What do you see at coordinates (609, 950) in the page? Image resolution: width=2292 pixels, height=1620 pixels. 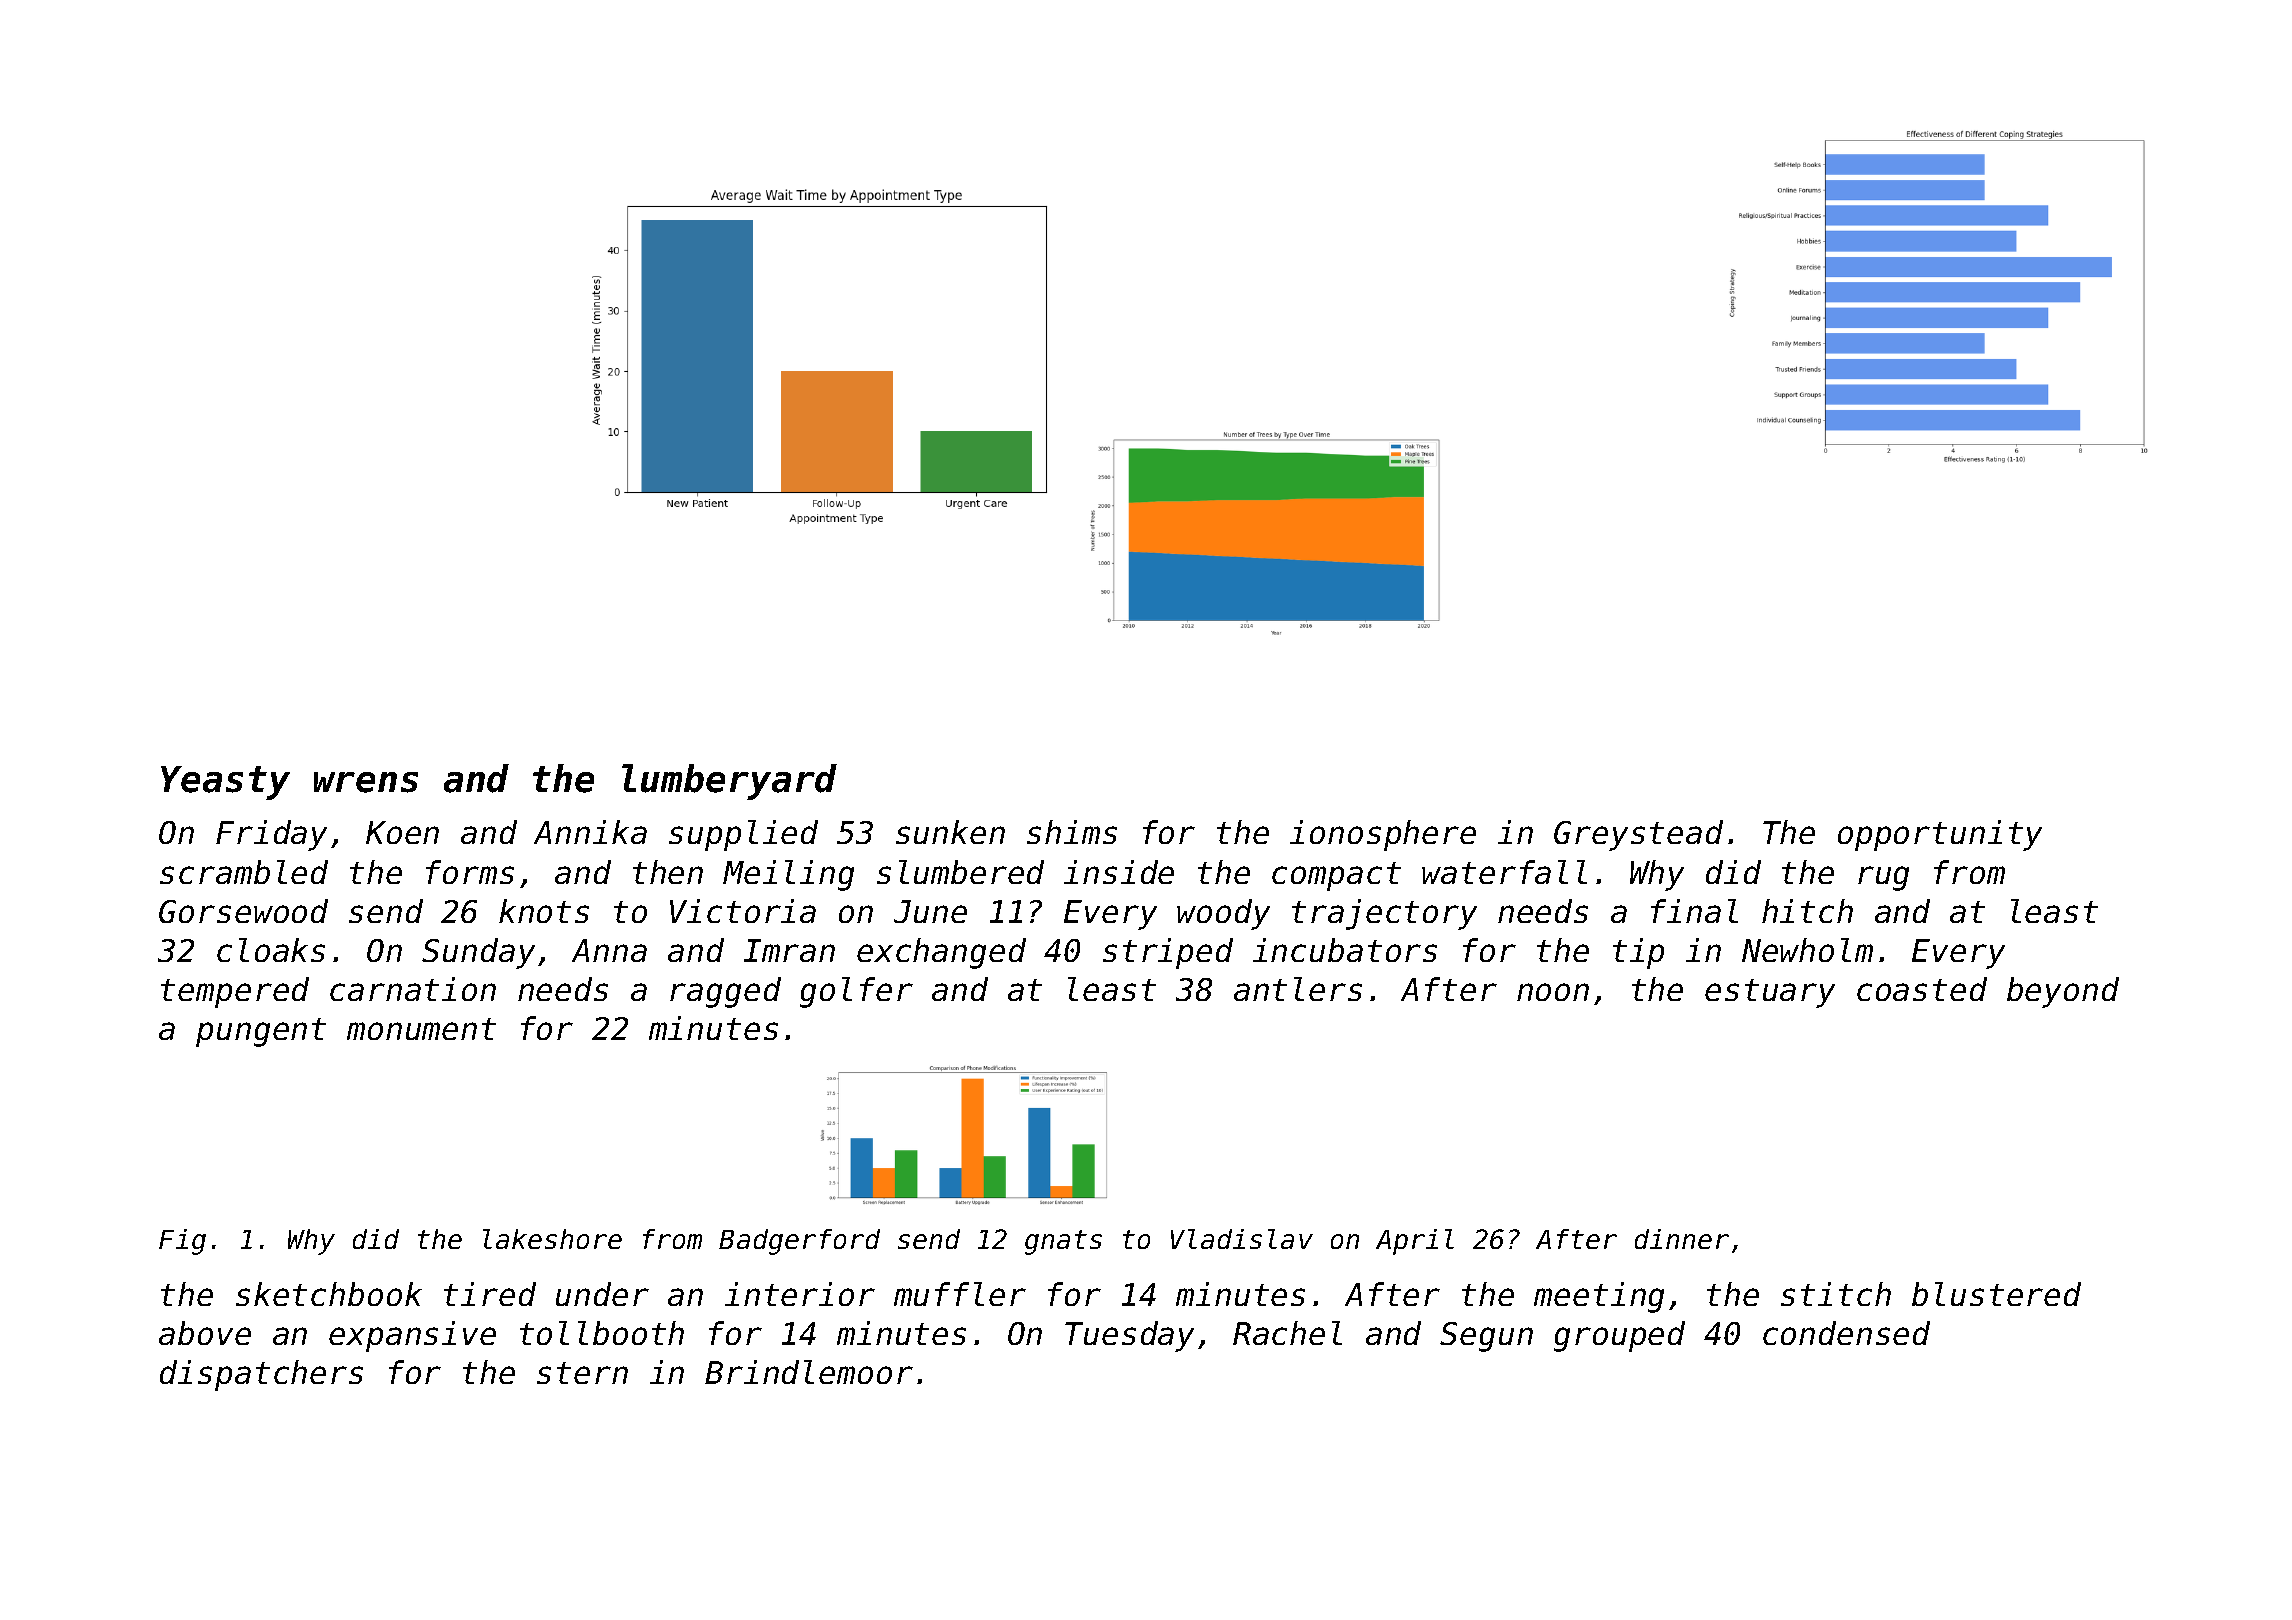 I see `Anna` at bounding box center [609, 950].
